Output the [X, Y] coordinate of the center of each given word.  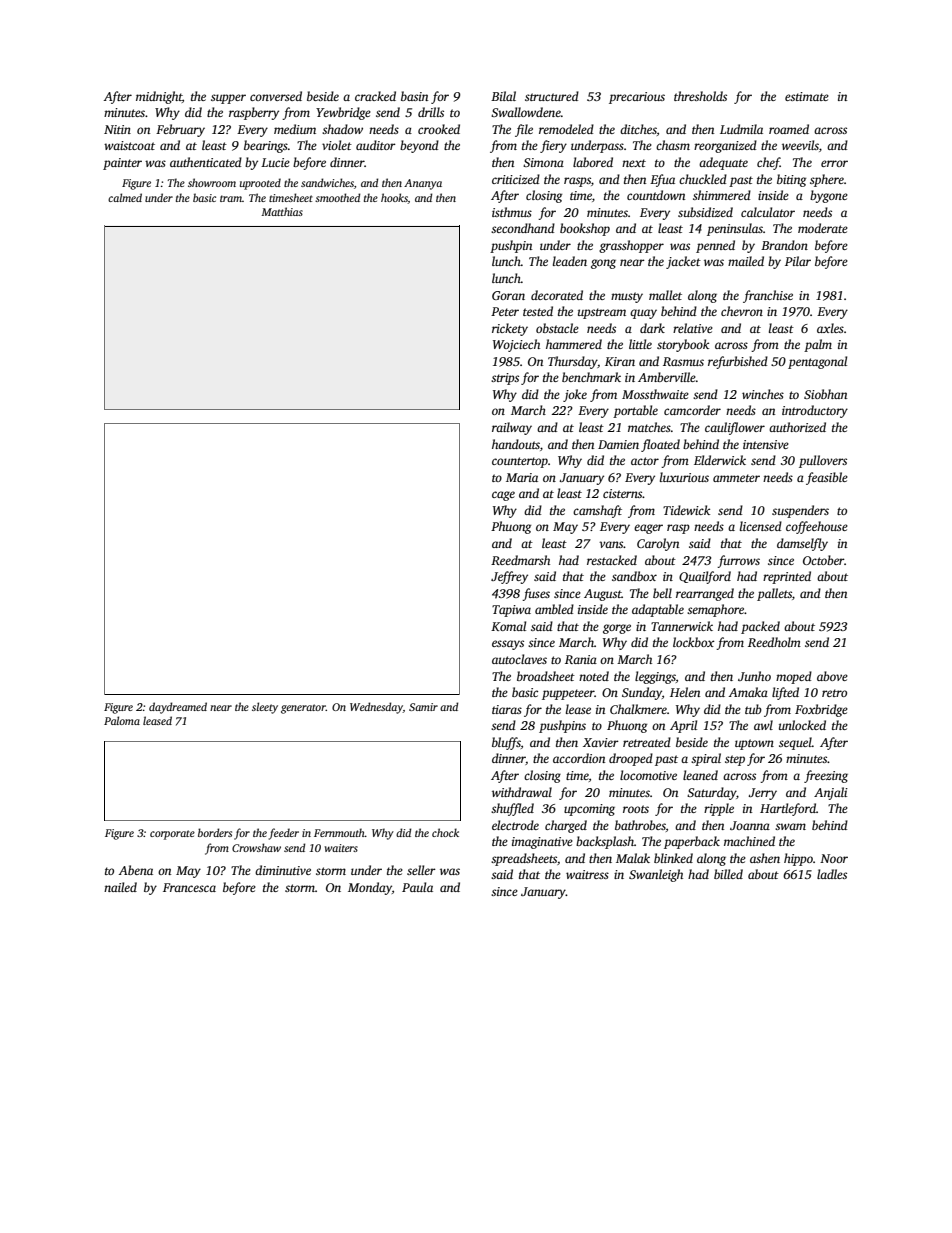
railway [512, 428]
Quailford [705, 577]
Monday [370, 888]
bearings [266, 146]
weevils [800, 145]
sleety [265, 708]
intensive [766, 444]
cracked [375, 96]
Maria [522, 477]
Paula [417, 887]
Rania [581, 659]
